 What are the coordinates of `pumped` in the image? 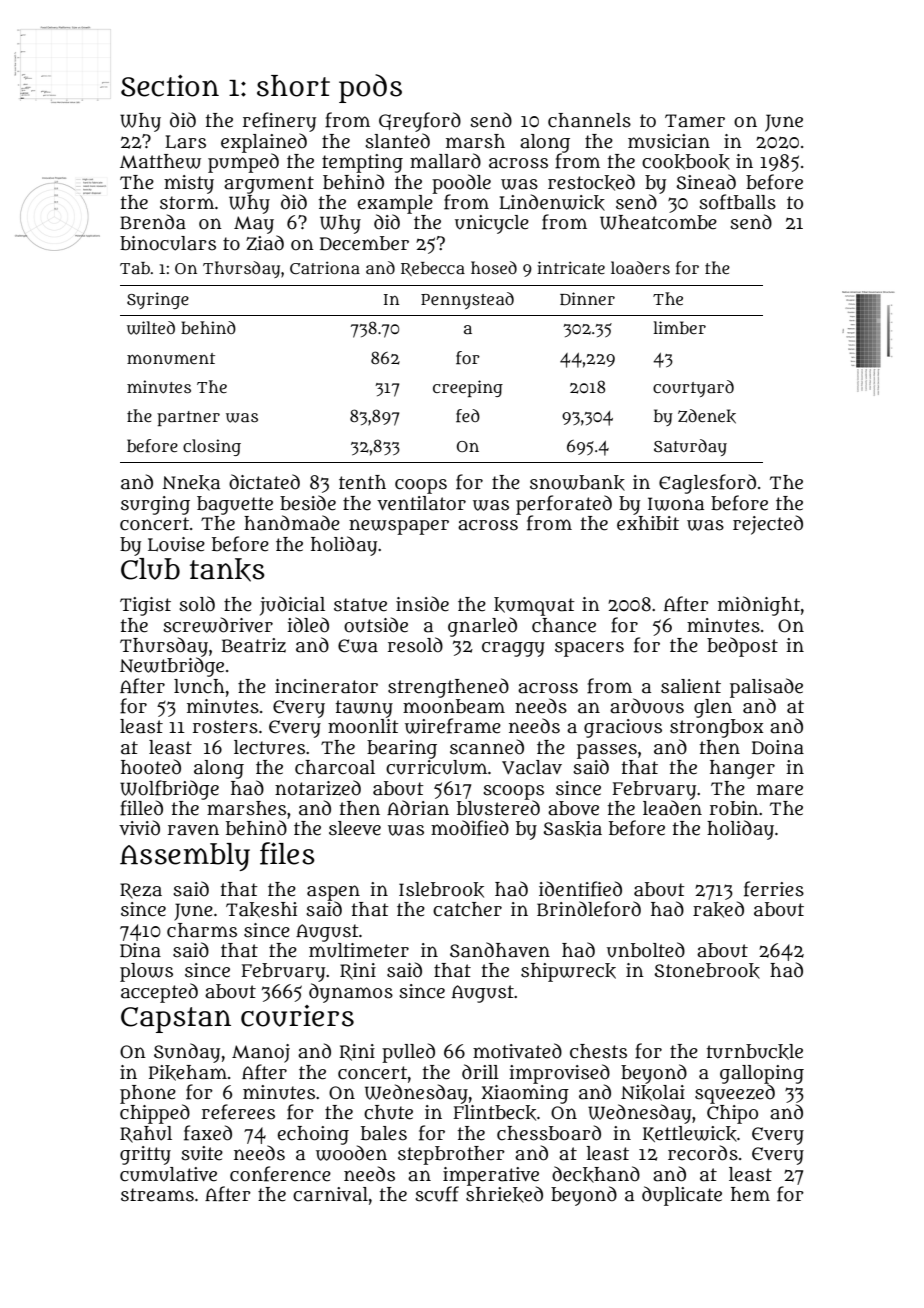 It's located at (243, 163).
